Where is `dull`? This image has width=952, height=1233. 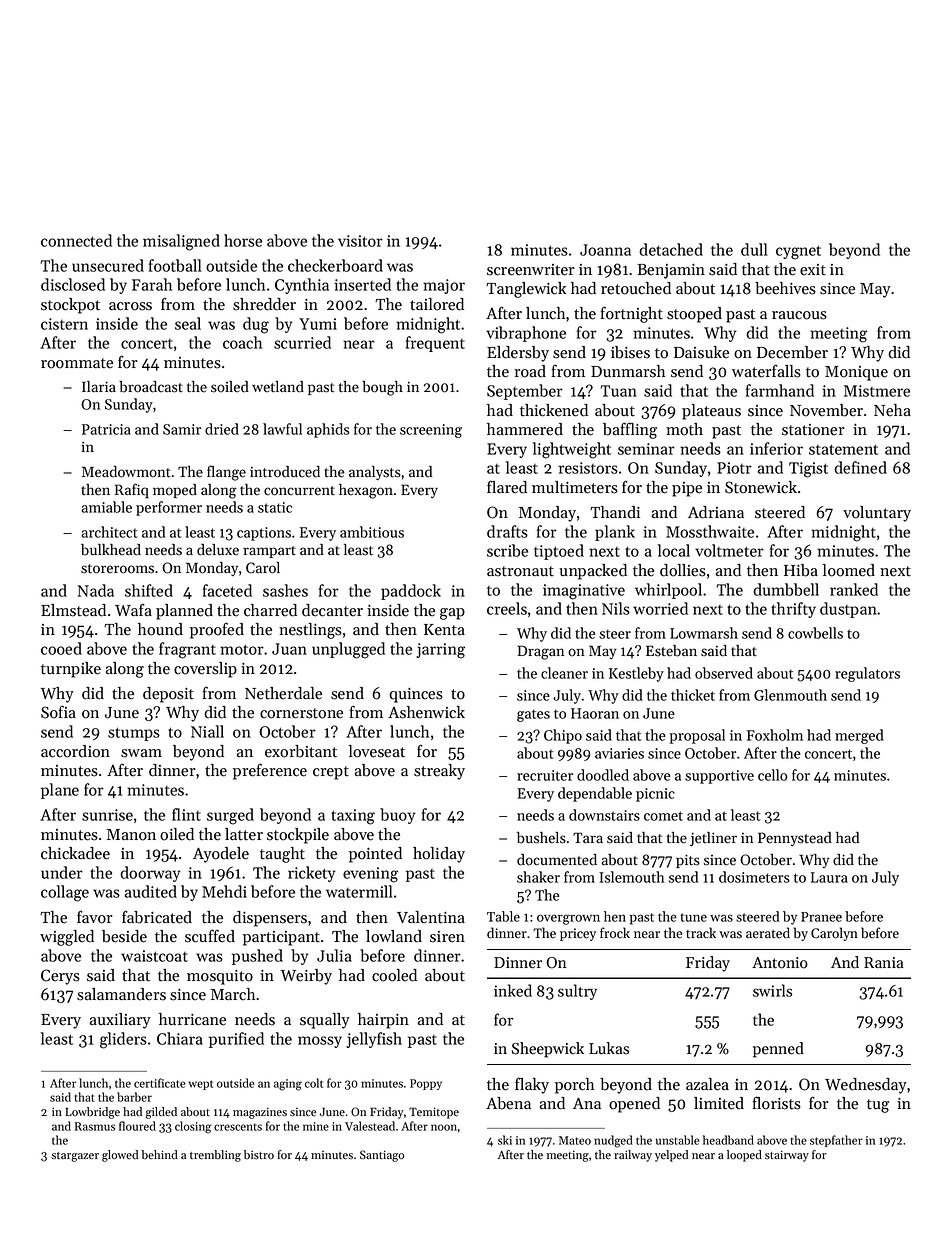 dull is located at coordinates (754, 249).
